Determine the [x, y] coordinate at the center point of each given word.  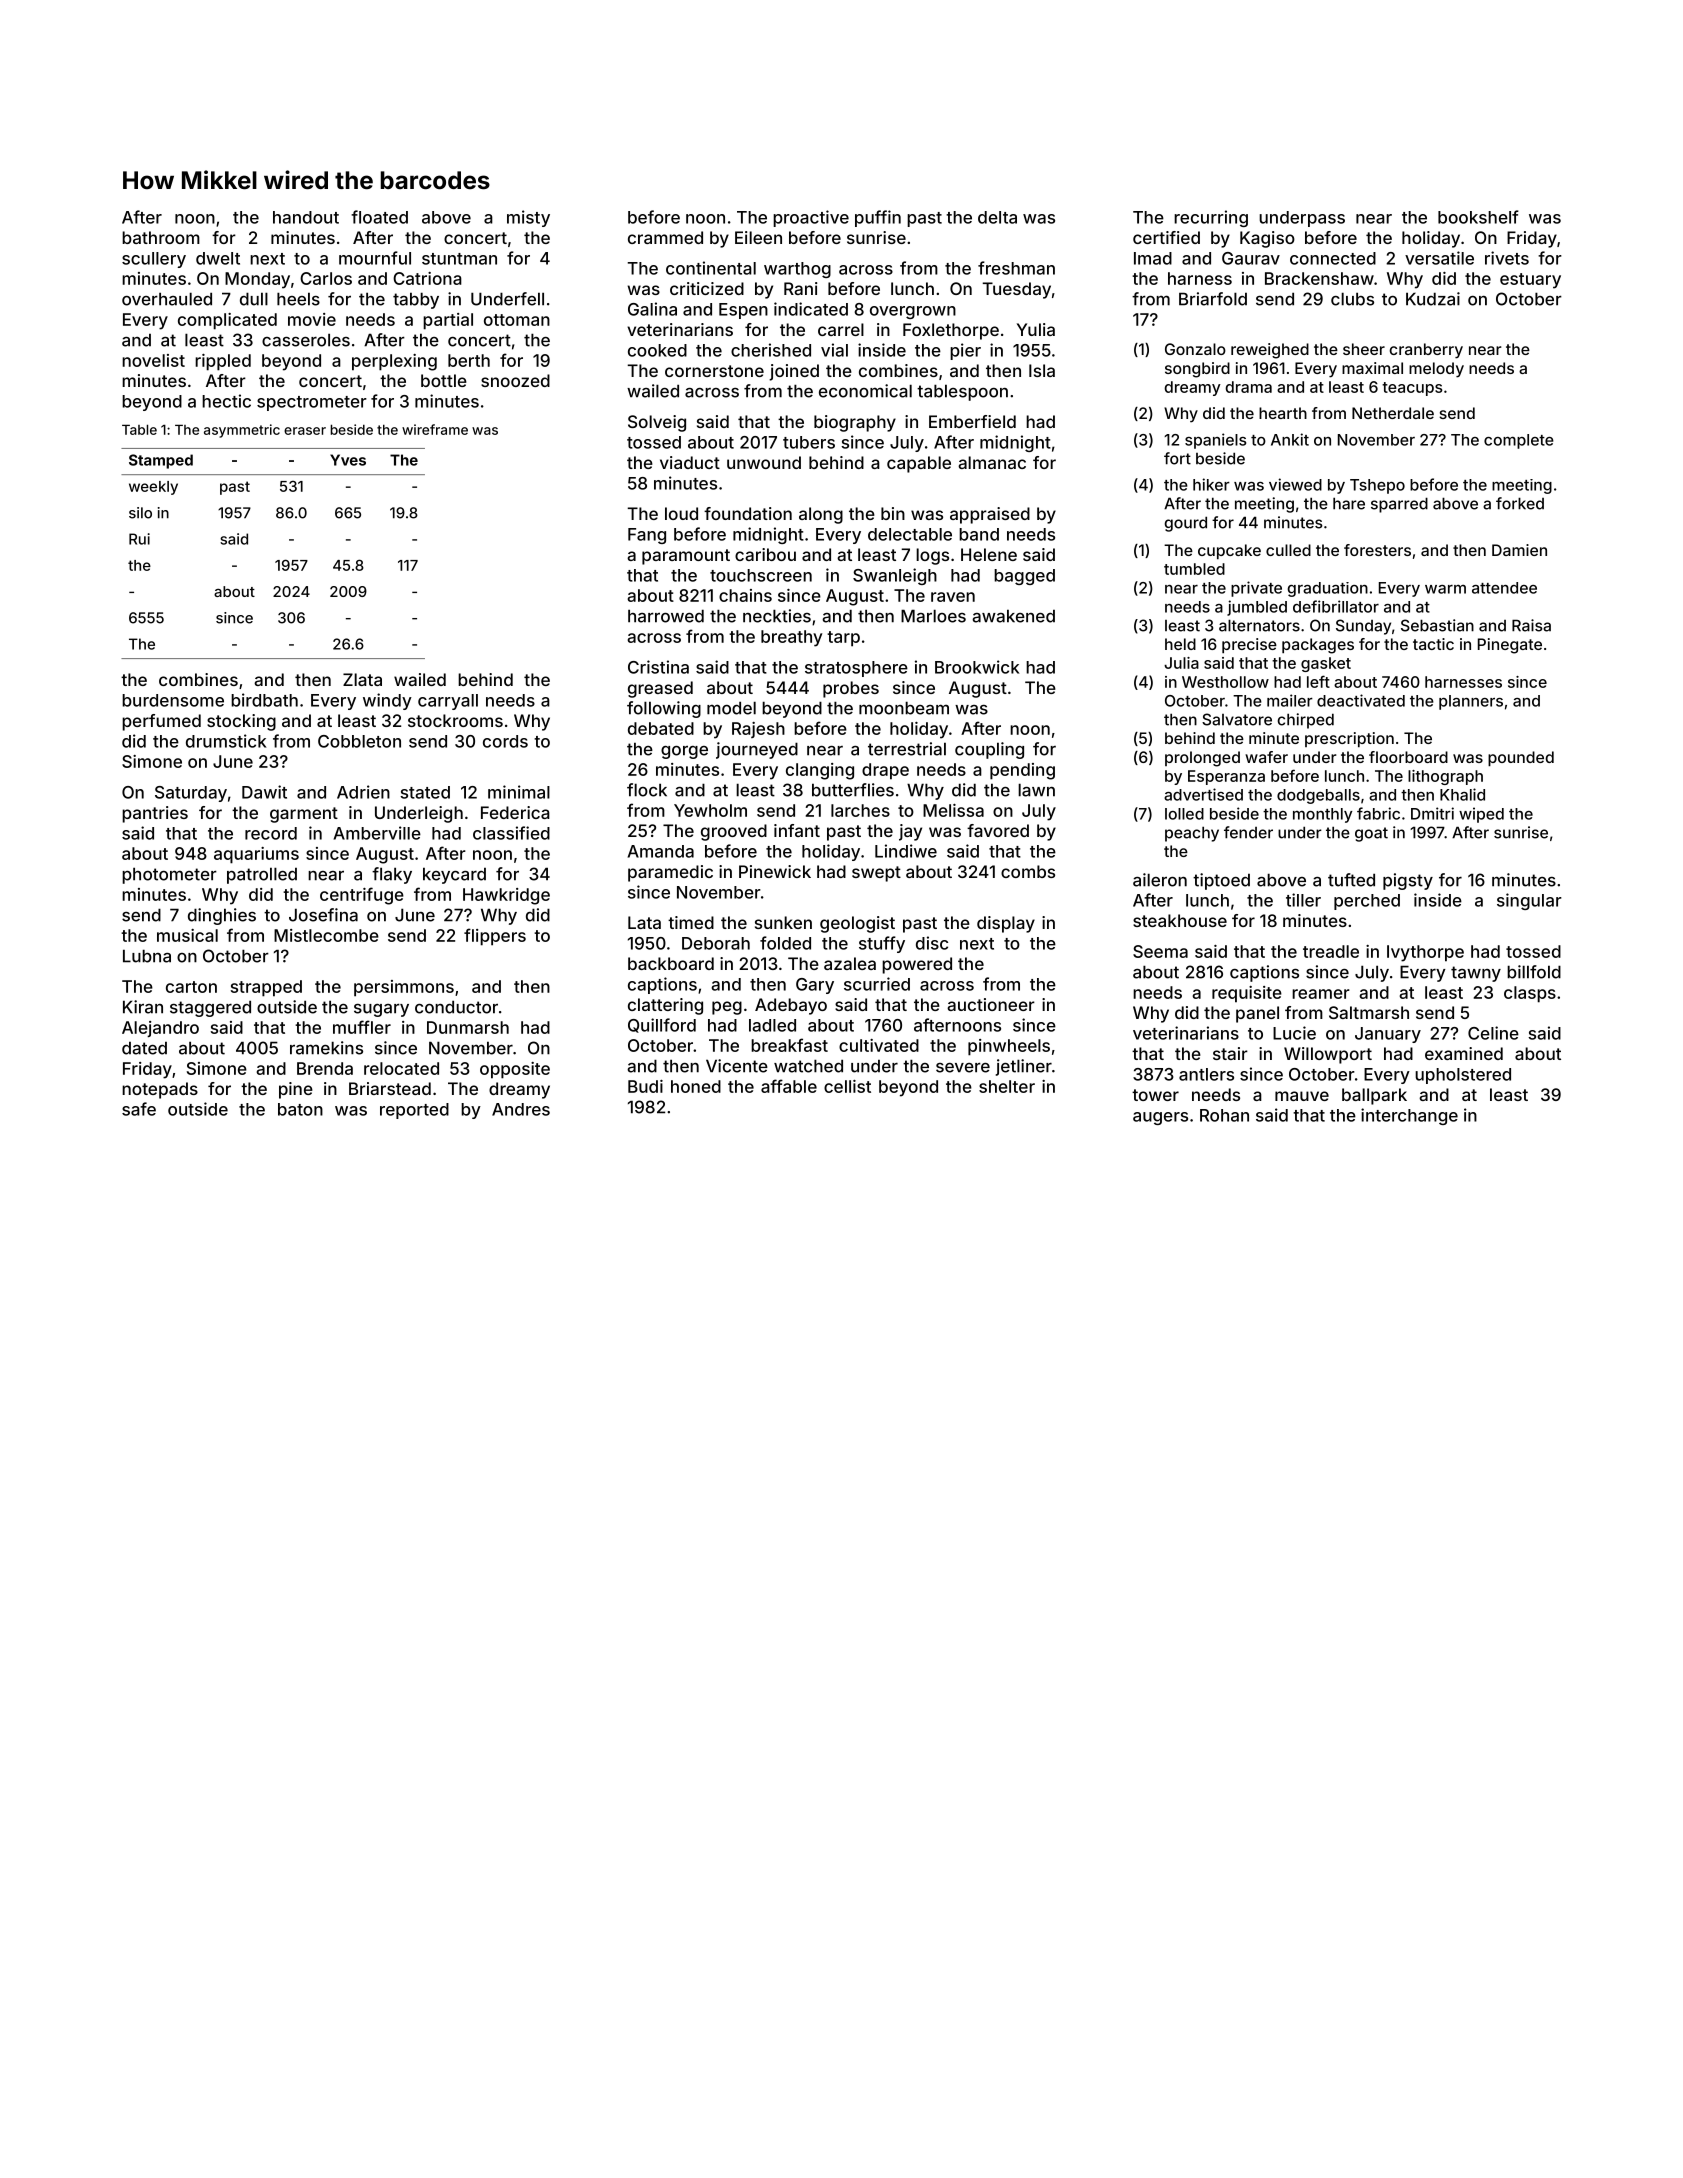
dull [254, 299]
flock [647, 790]
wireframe [435, 429]
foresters [1377, 550]
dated [144, 1048]
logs [932, 556]
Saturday [191, 794]
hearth [1283, 413]
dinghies [222, 916]
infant [797, 830]
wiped [1481, 815]
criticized [707, 288]
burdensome [173, 700]
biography [855, 423]
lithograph [1445, 777]
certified [1166, 237]
